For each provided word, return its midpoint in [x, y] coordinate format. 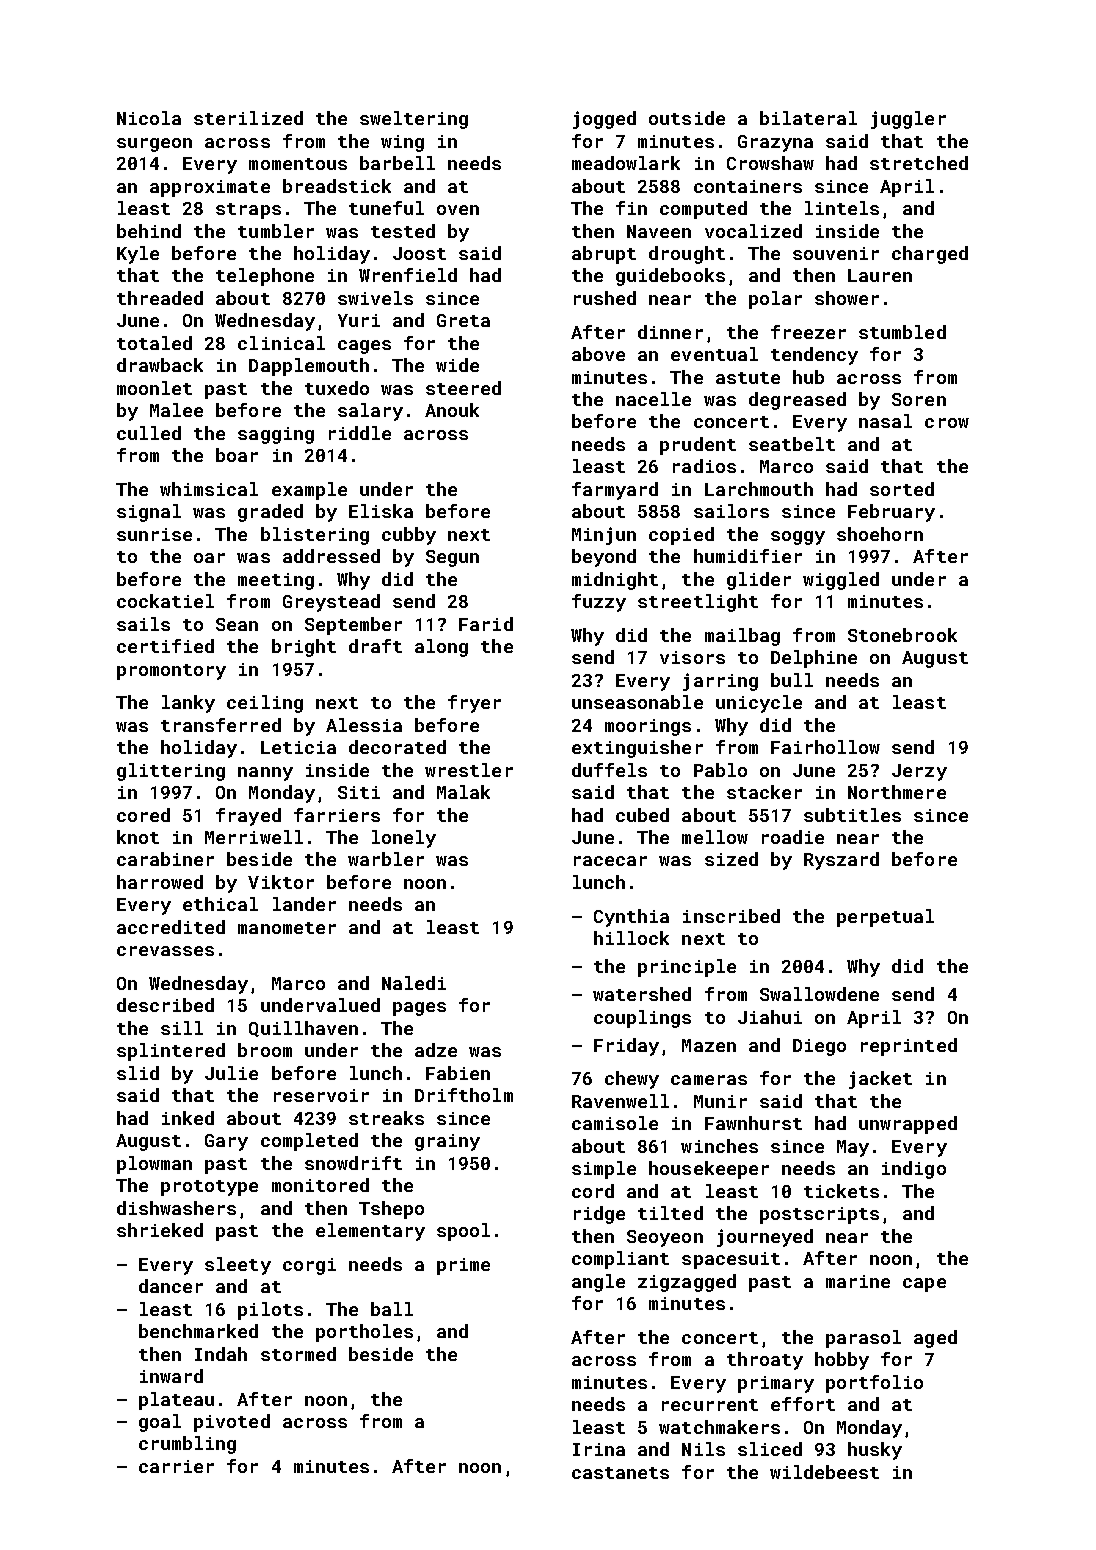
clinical [281, 343]
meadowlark [626, 163]
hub [808, 377]
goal [160, 1423]
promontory [171, 672]
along [441, 648]
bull [792, 680]
